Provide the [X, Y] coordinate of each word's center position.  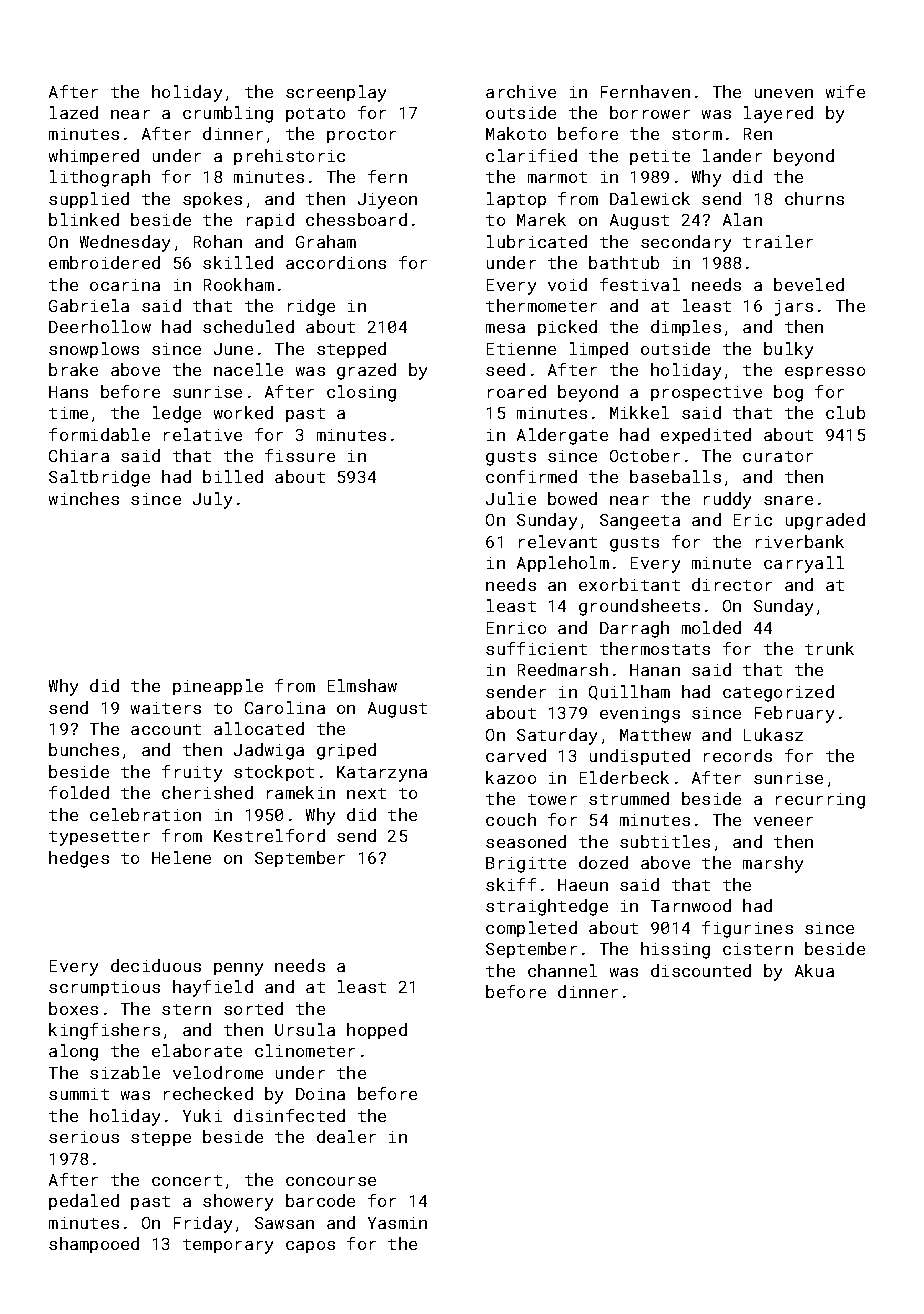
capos [310, 1247]
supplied [89, 200]
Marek [541, 219]
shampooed [94, 1245]
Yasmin [397, 1223]
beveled [809, 284]
